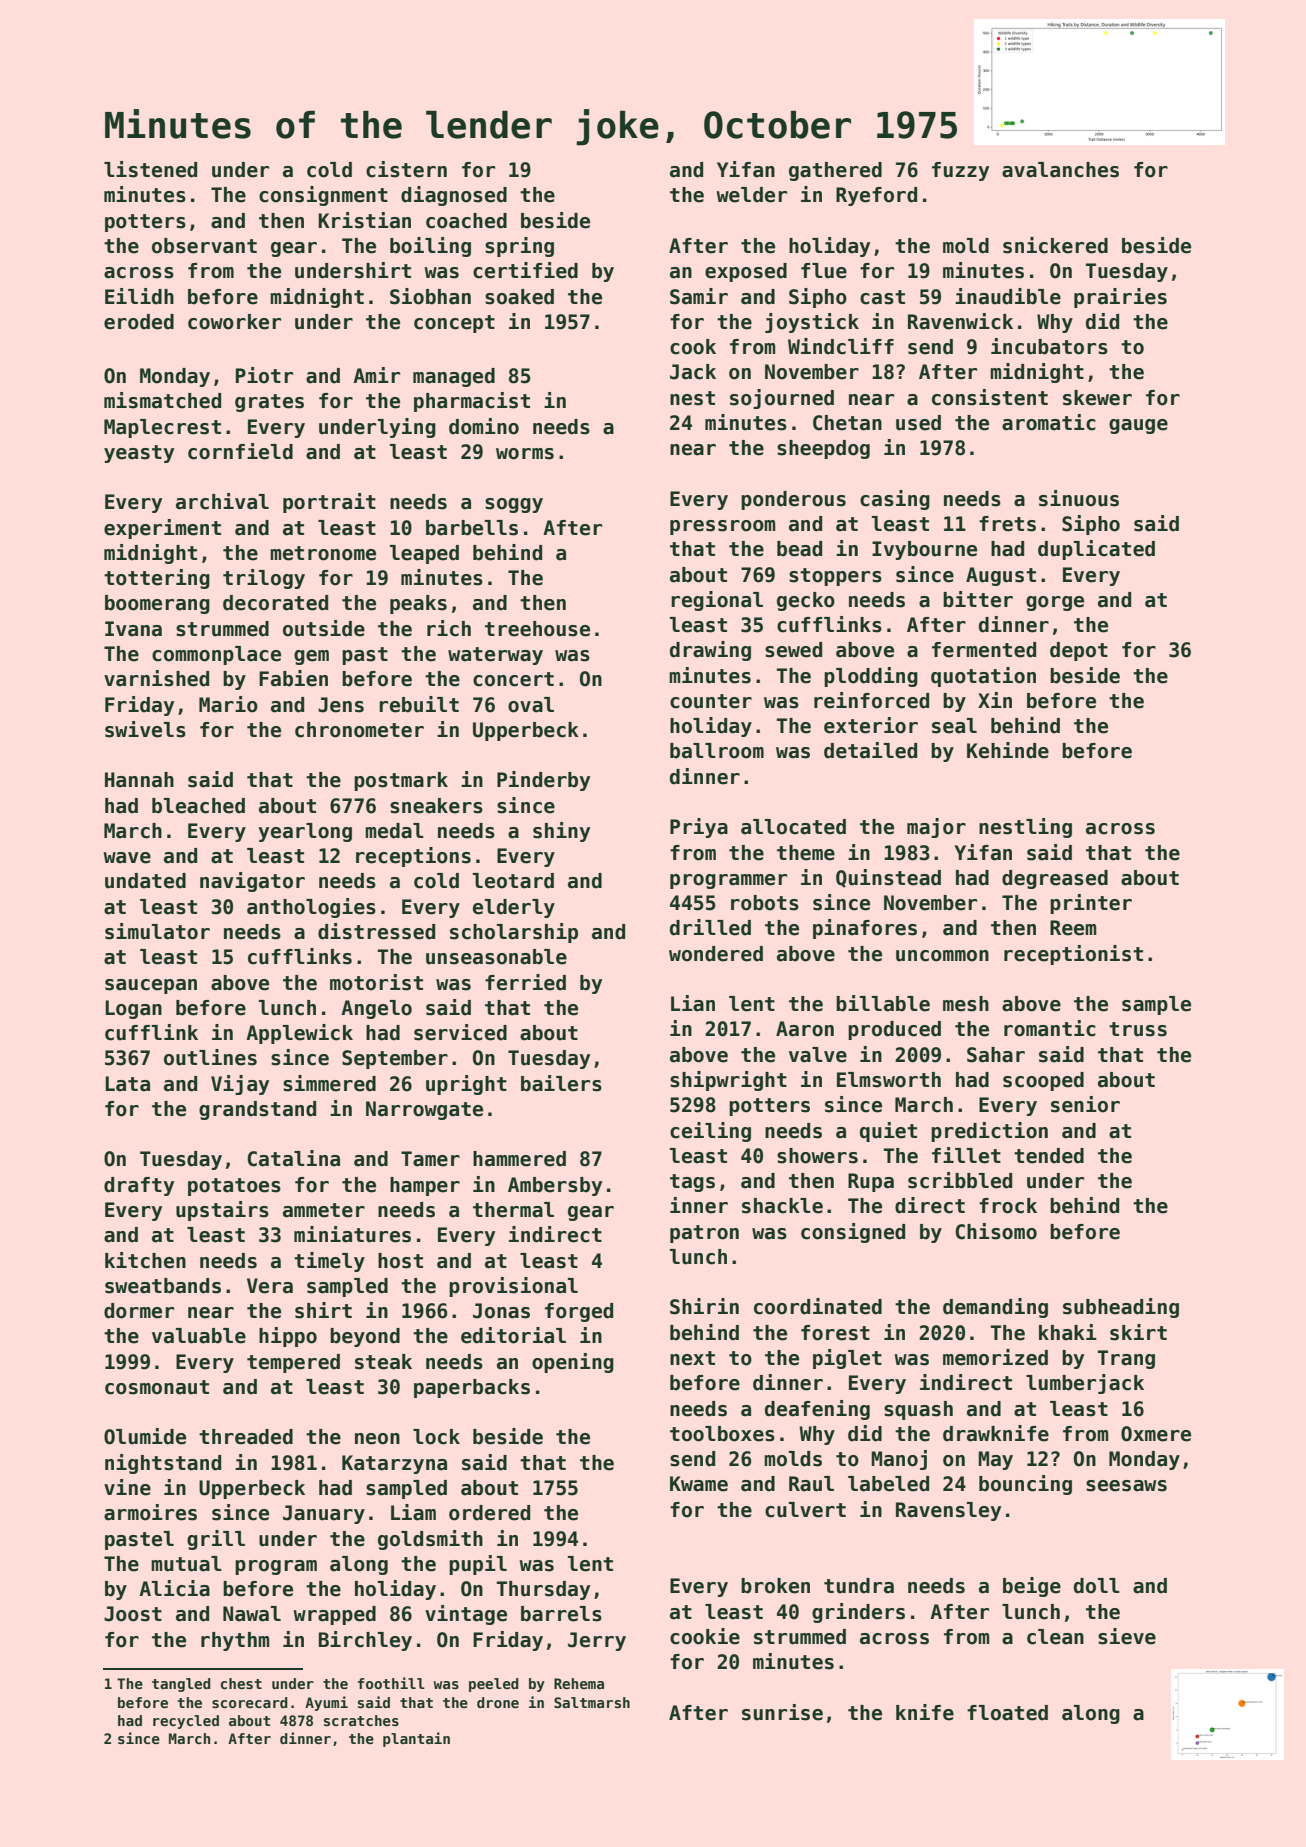 The image size is (1306, 1847). What do you see at coordinates (782, 399) in the screenshot?
I see `sojourned` at bounding box center [782, 399].
